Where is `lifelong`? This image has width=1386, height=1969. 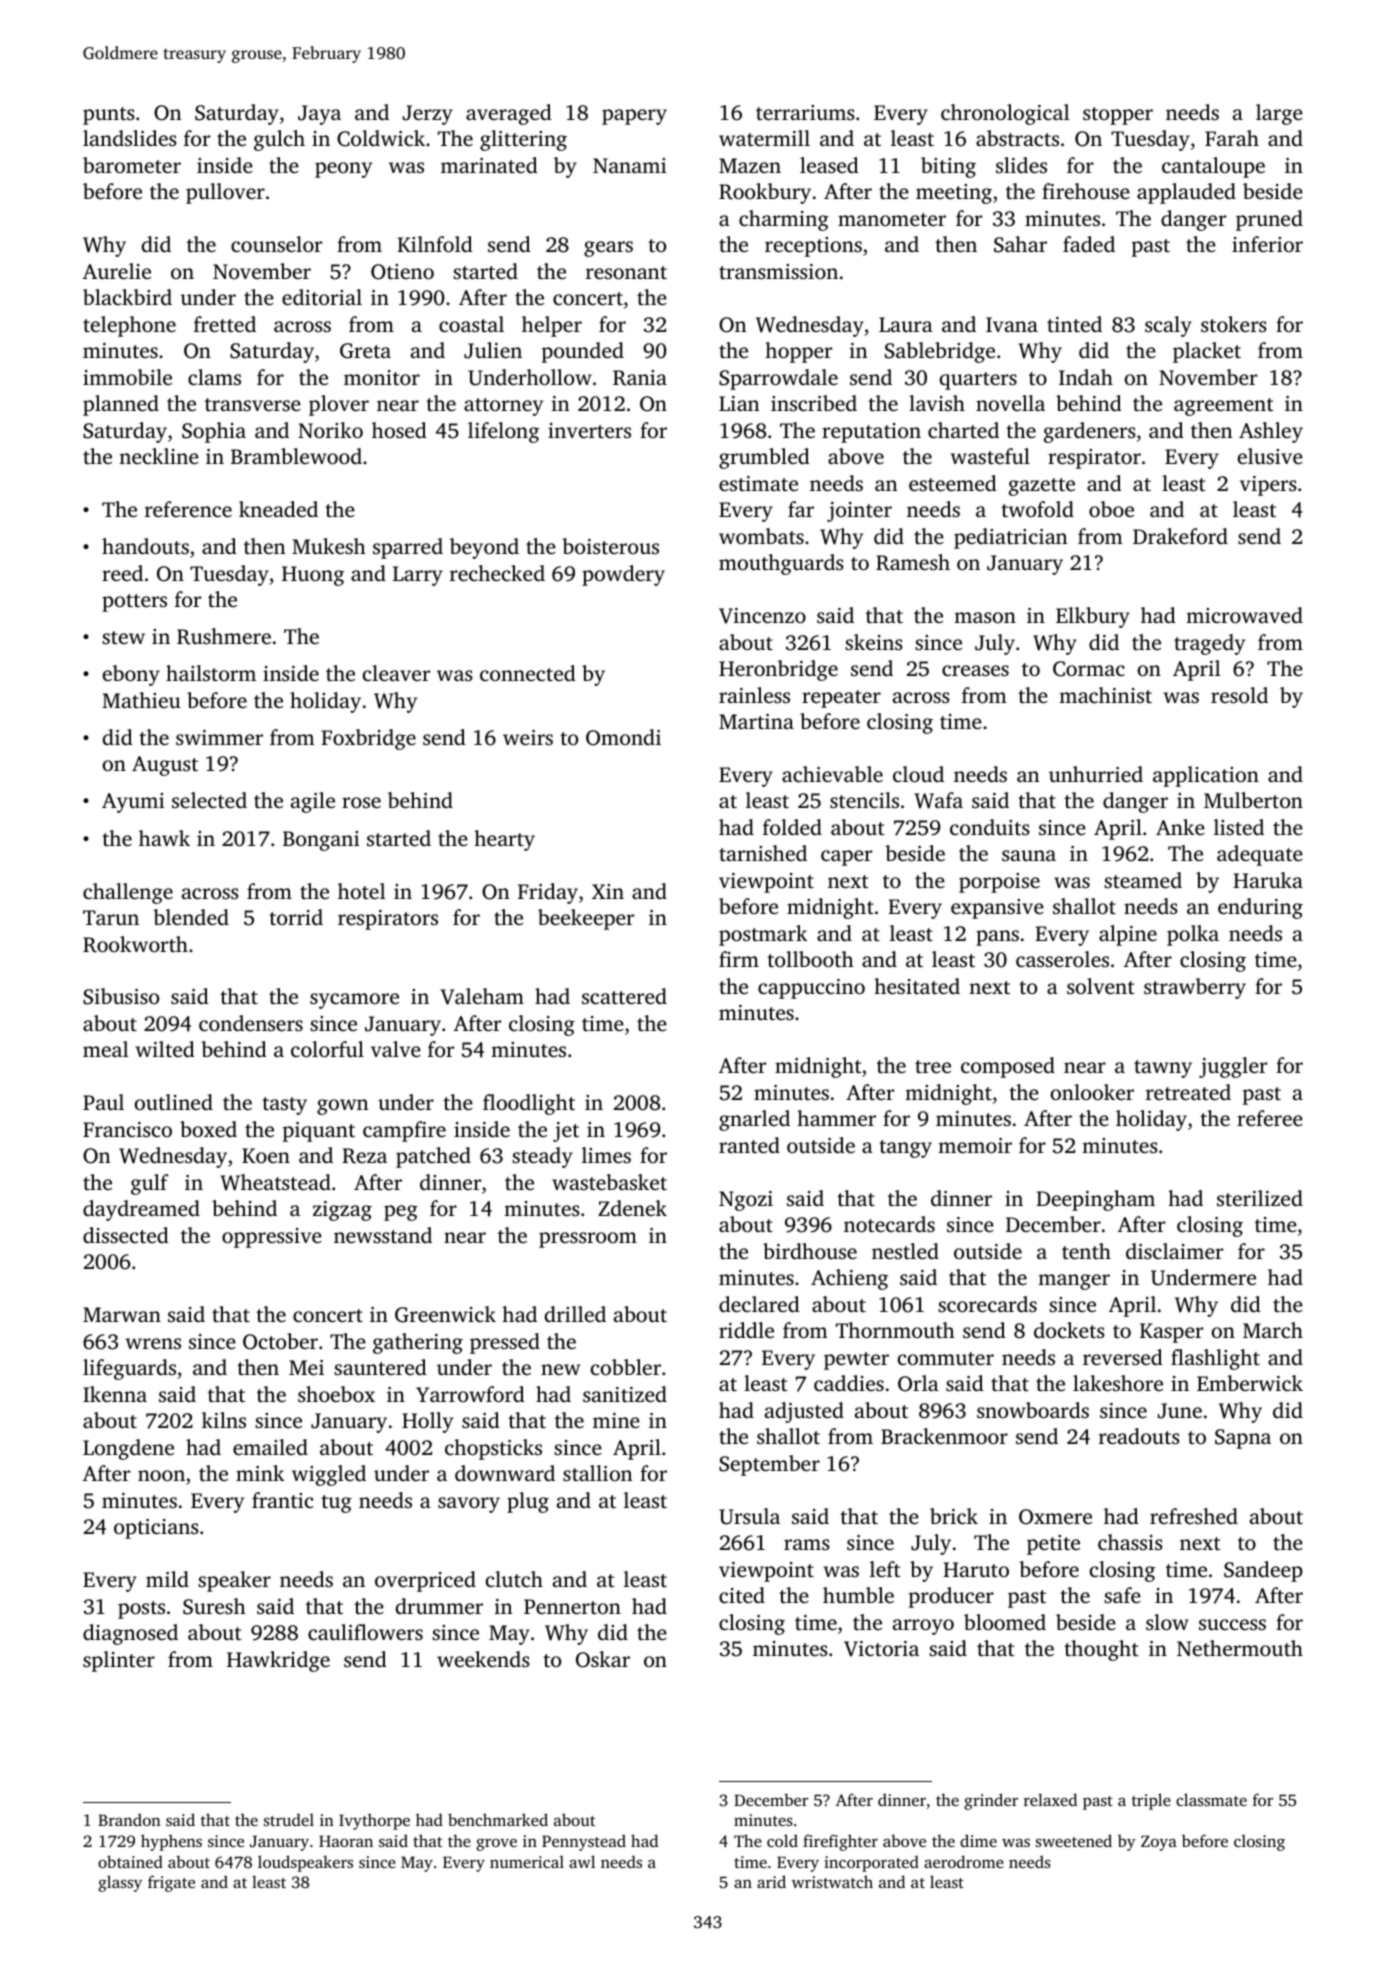
lifelong is located at coordinates (503, 432).
